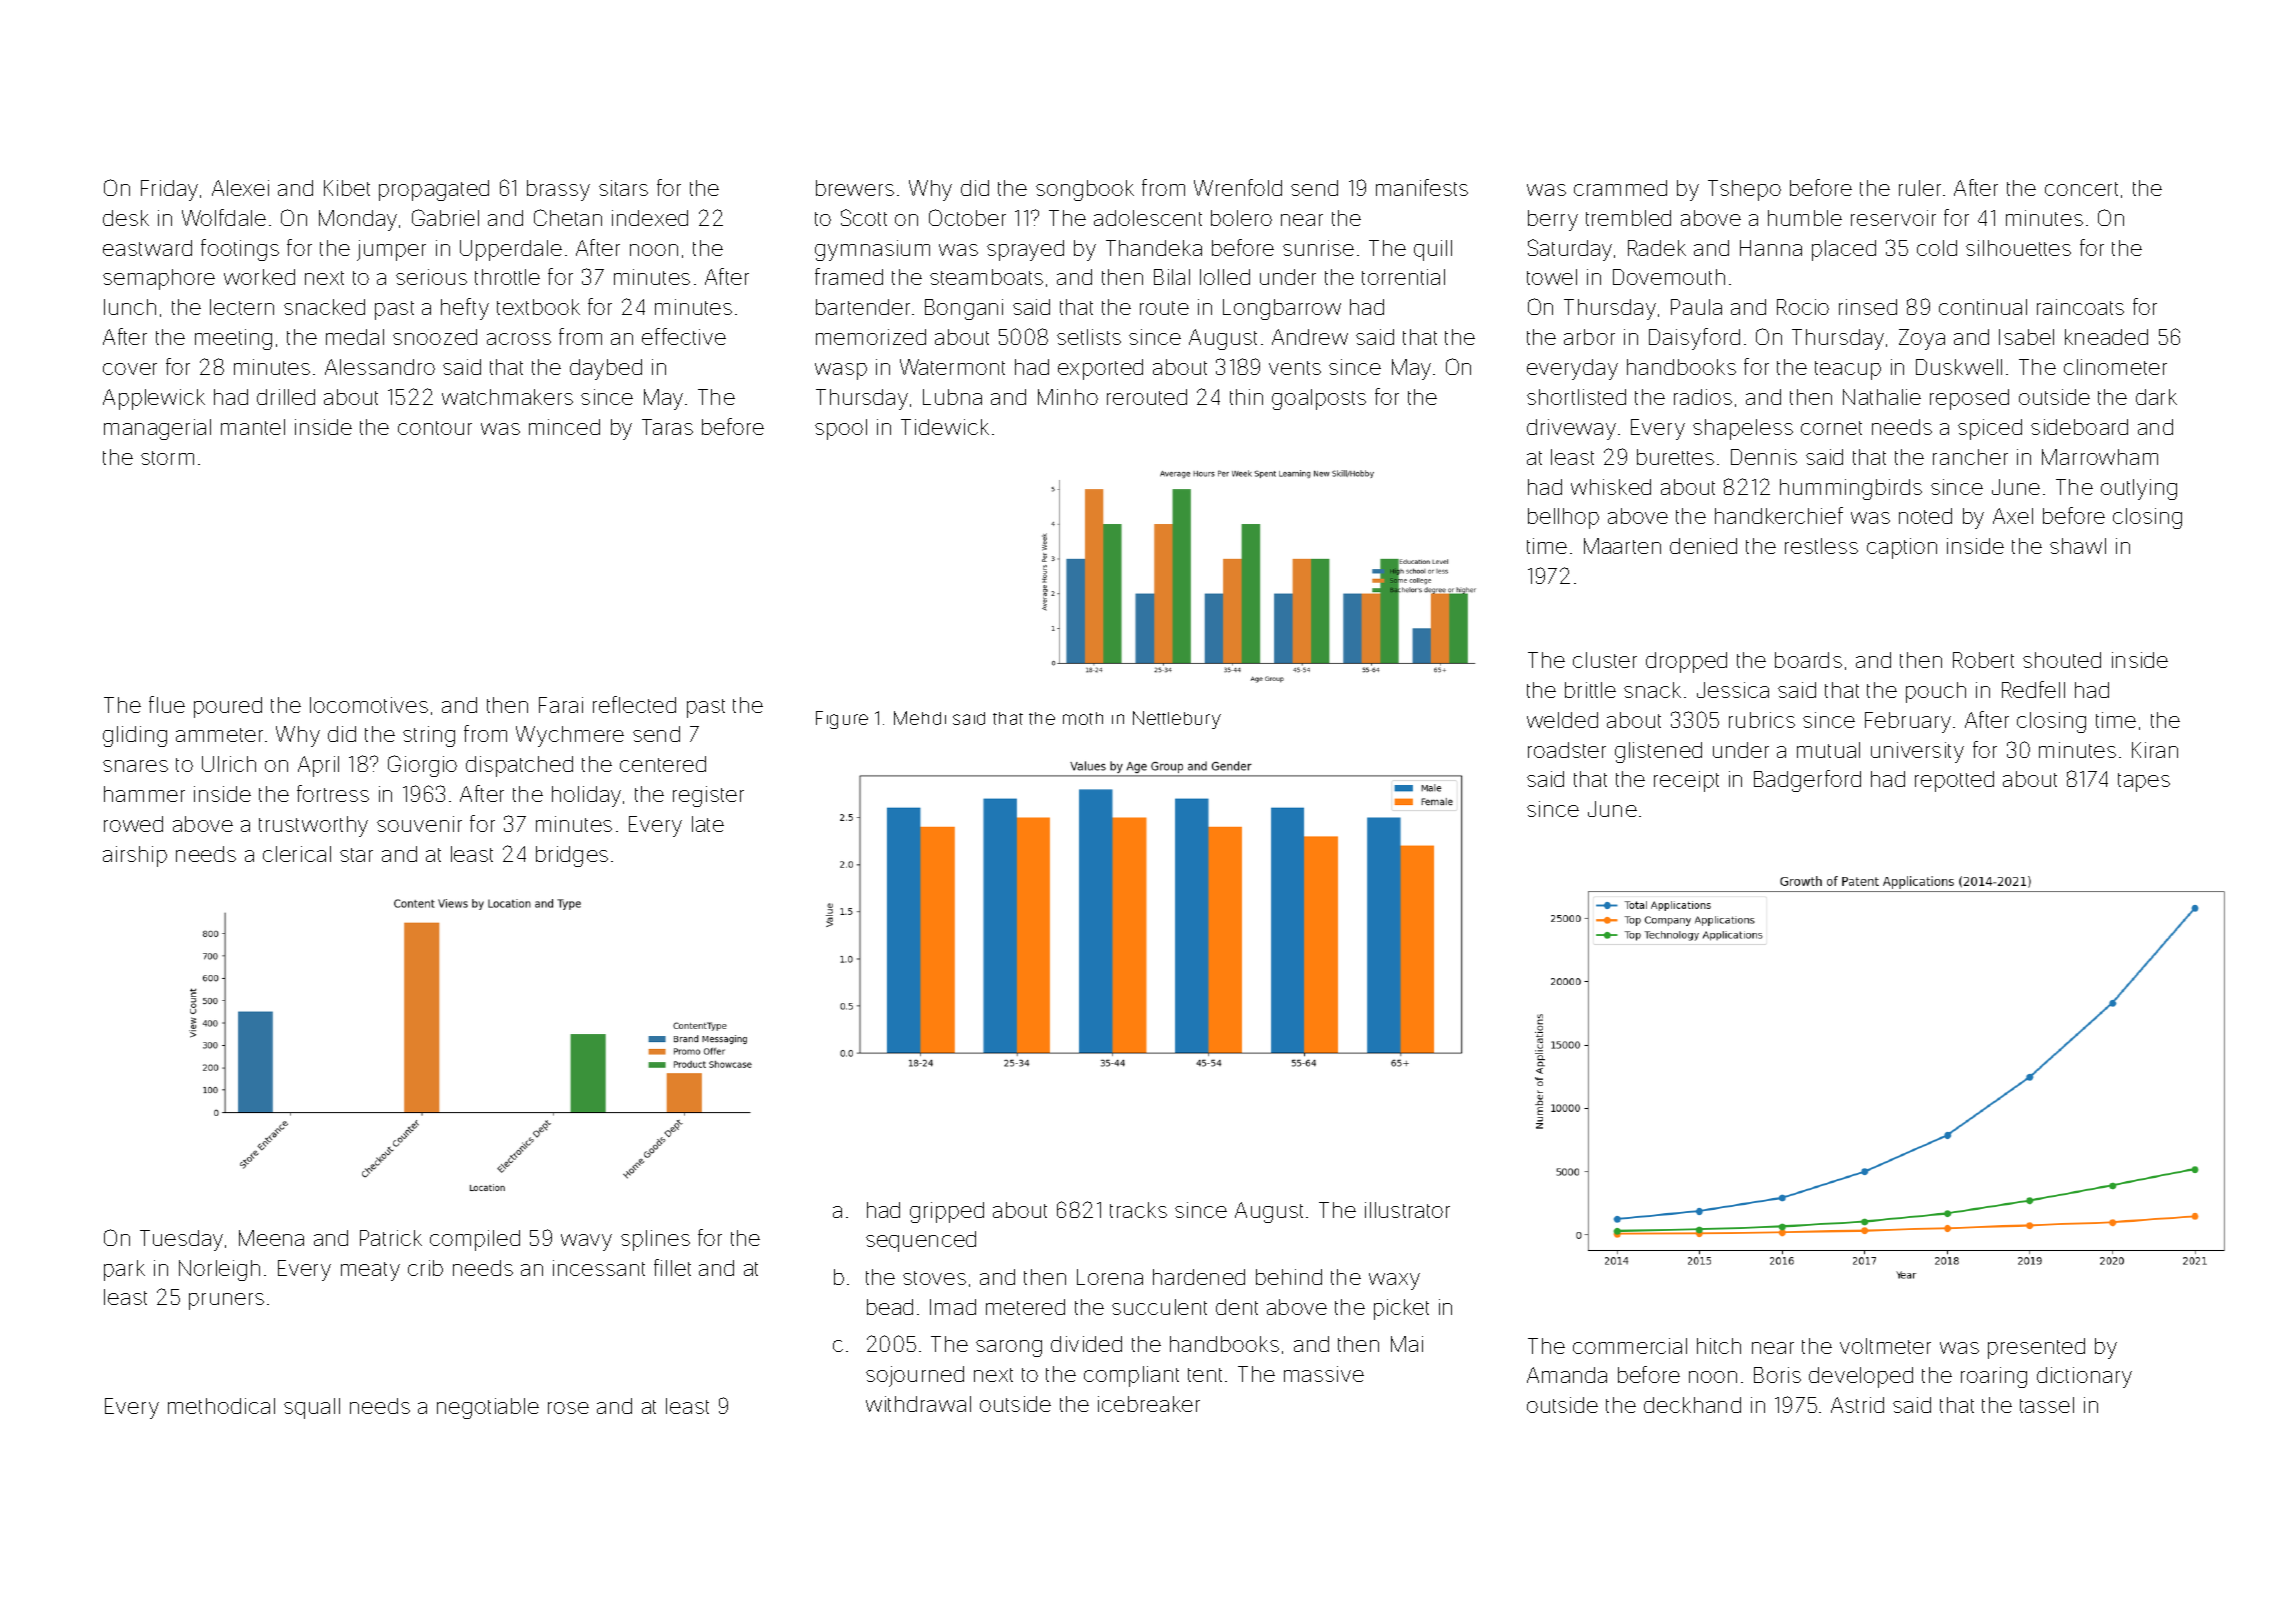 The height and width of the screenshot is (1620, 2292). I want to click on Radek, so click(1657, 248).
